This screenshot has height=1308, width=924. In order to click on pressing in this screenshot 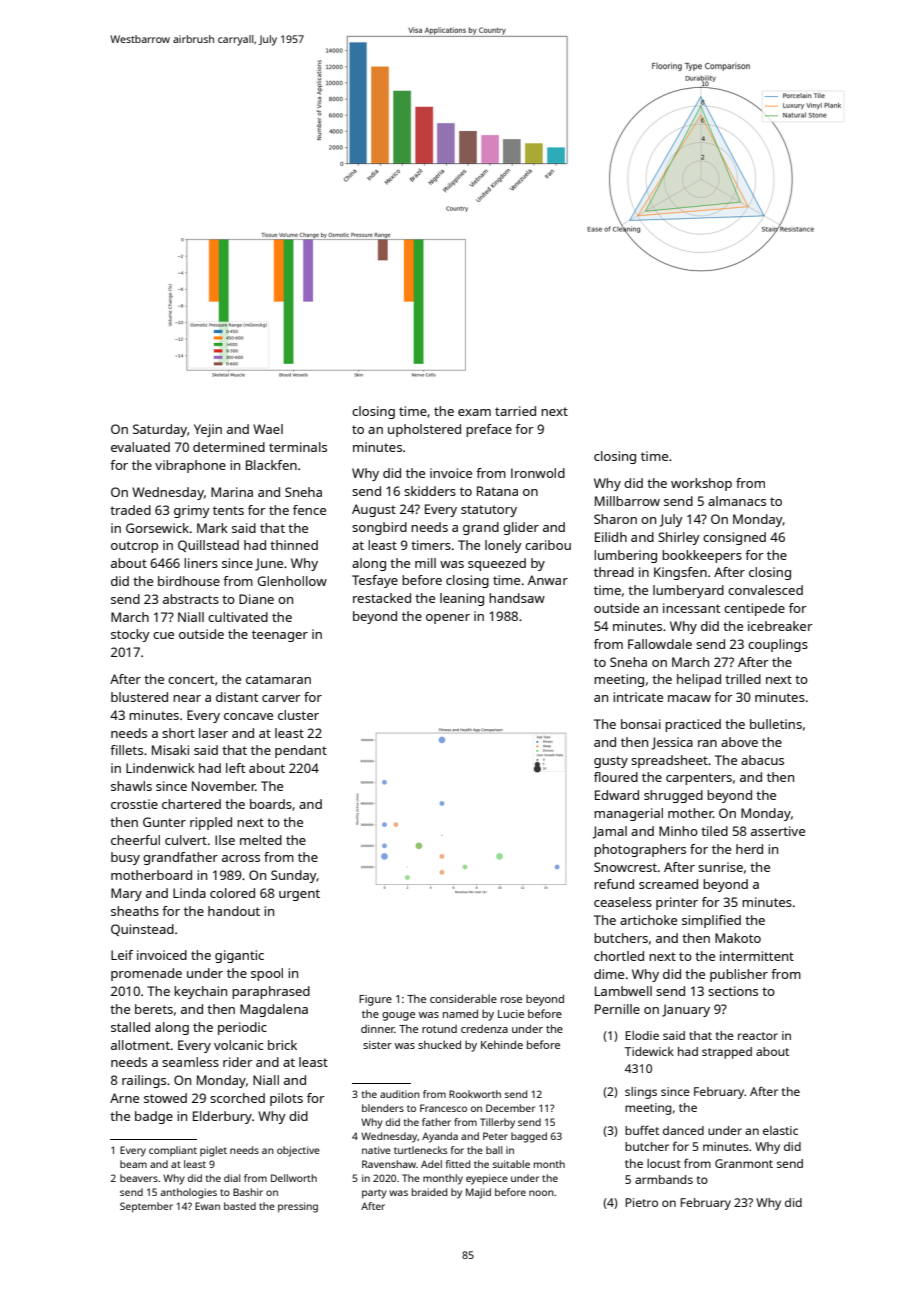, I will do `click(298, 1207)`.
